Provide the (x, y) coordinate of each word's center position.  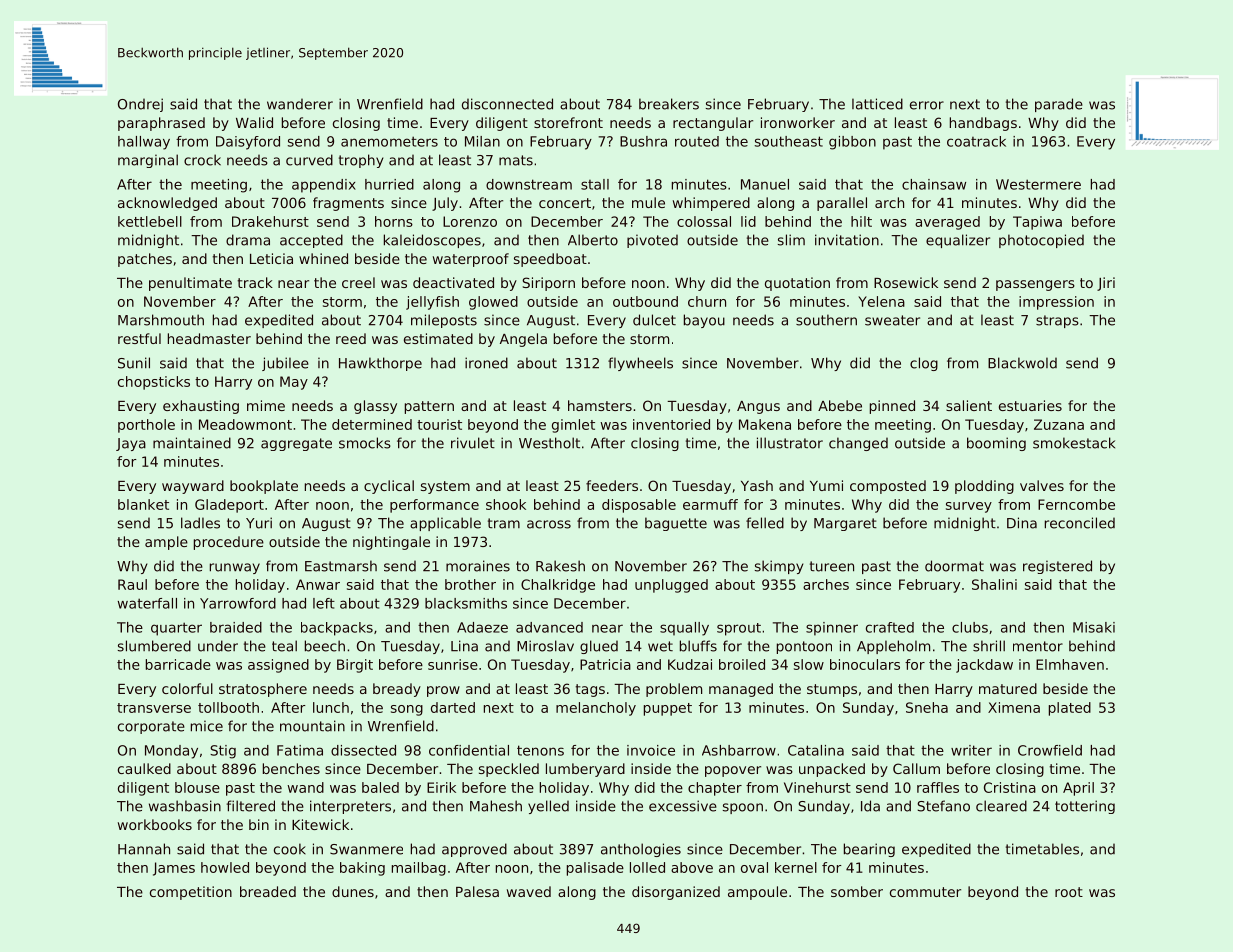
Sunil (134, 363)
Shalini (994, 584)
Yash (757, 485)
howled (225, 867)
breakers (669, 104)
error (927, 105)
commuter (925, 892)
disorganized (676, 893)
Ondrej (140, 105)
